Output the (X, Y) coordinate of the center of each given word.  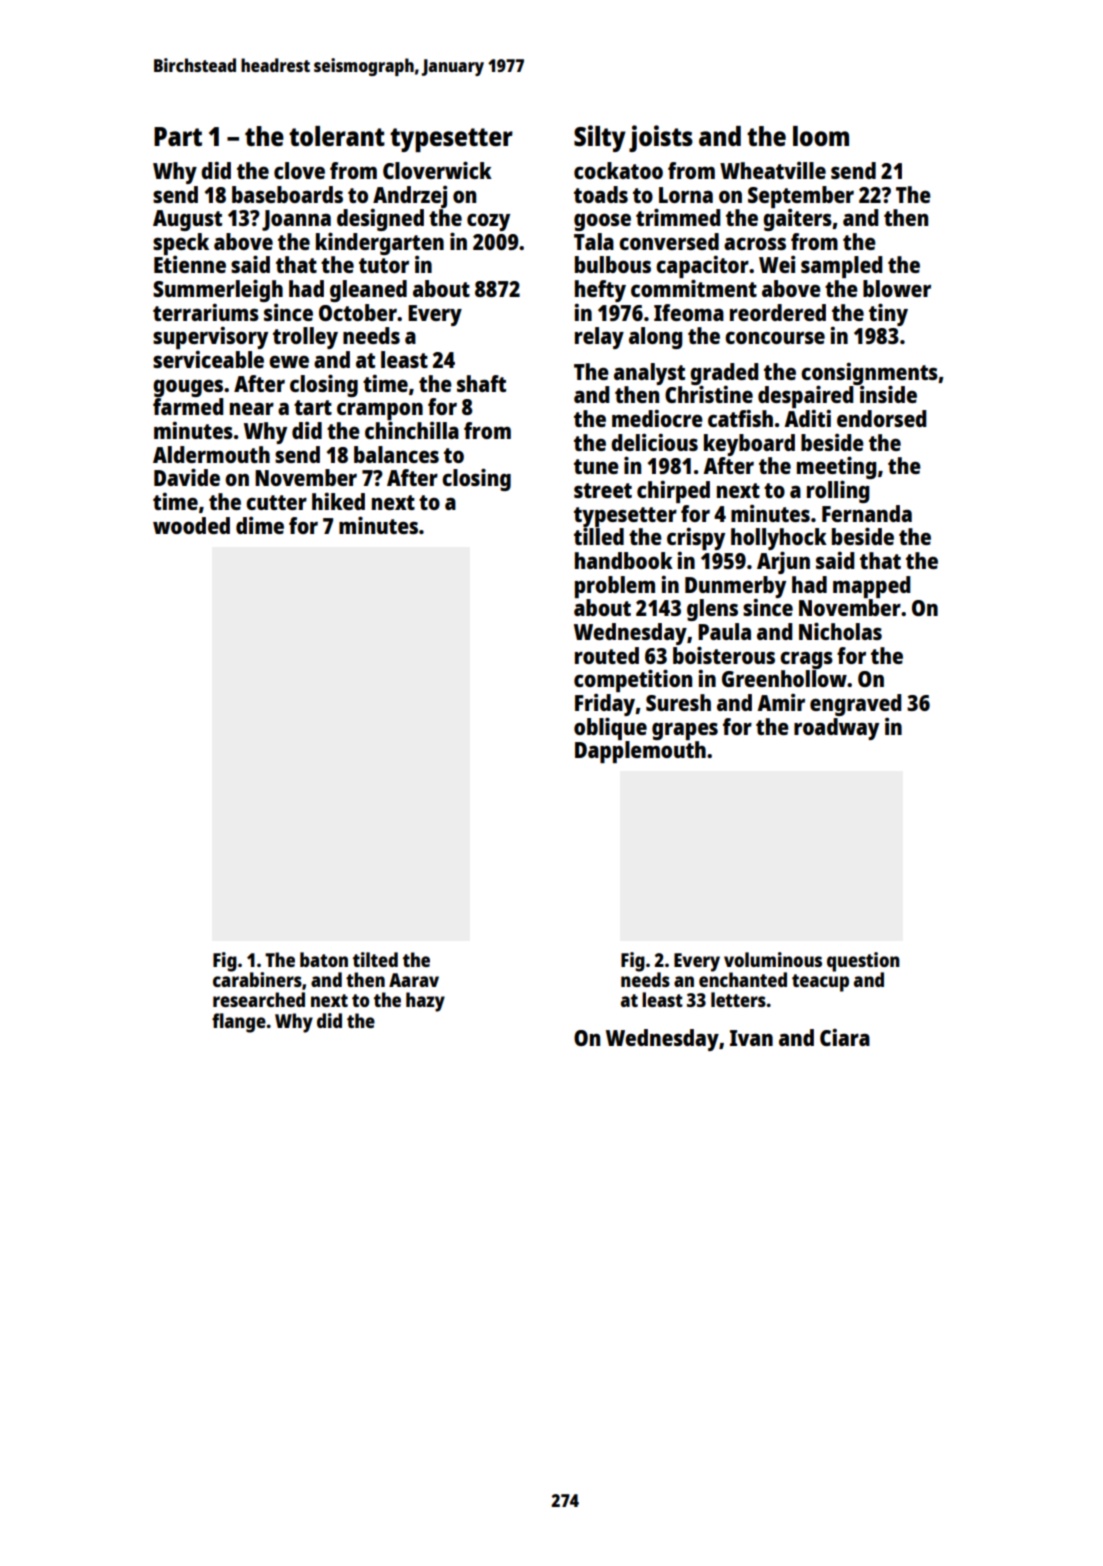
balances (396, 454)
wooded (191, 525)
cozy (488, 222)
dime (260, 525)
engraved (855, 705)
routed (607, 655)
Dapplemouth (640, 752)
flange (239, 1023)
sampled (841, 267)
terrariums (206, 312)
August (187, 220)
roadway (836, 729)
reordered (778, 312)
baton (324, 959)
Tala (594, 241)
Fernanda (867, 513)
